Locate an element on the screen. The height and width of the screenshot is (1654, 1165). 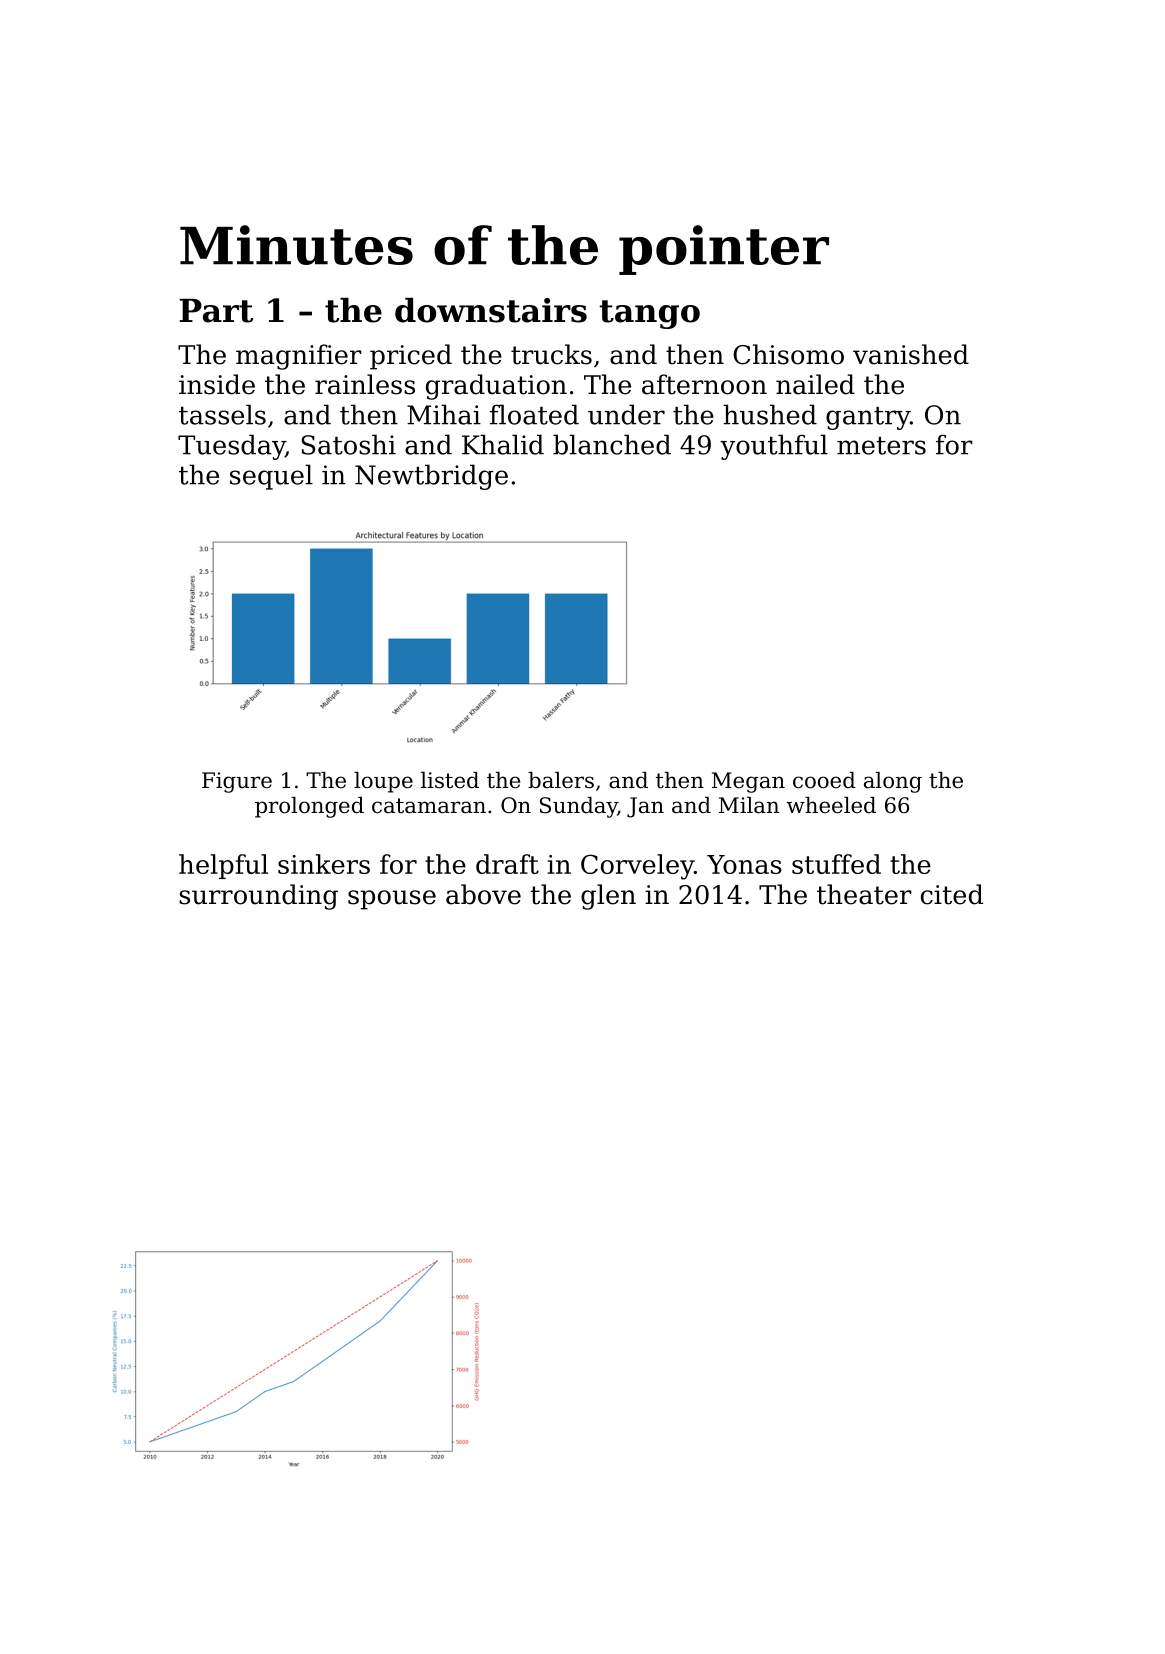
sequel is located at coordinates (271, 477).
